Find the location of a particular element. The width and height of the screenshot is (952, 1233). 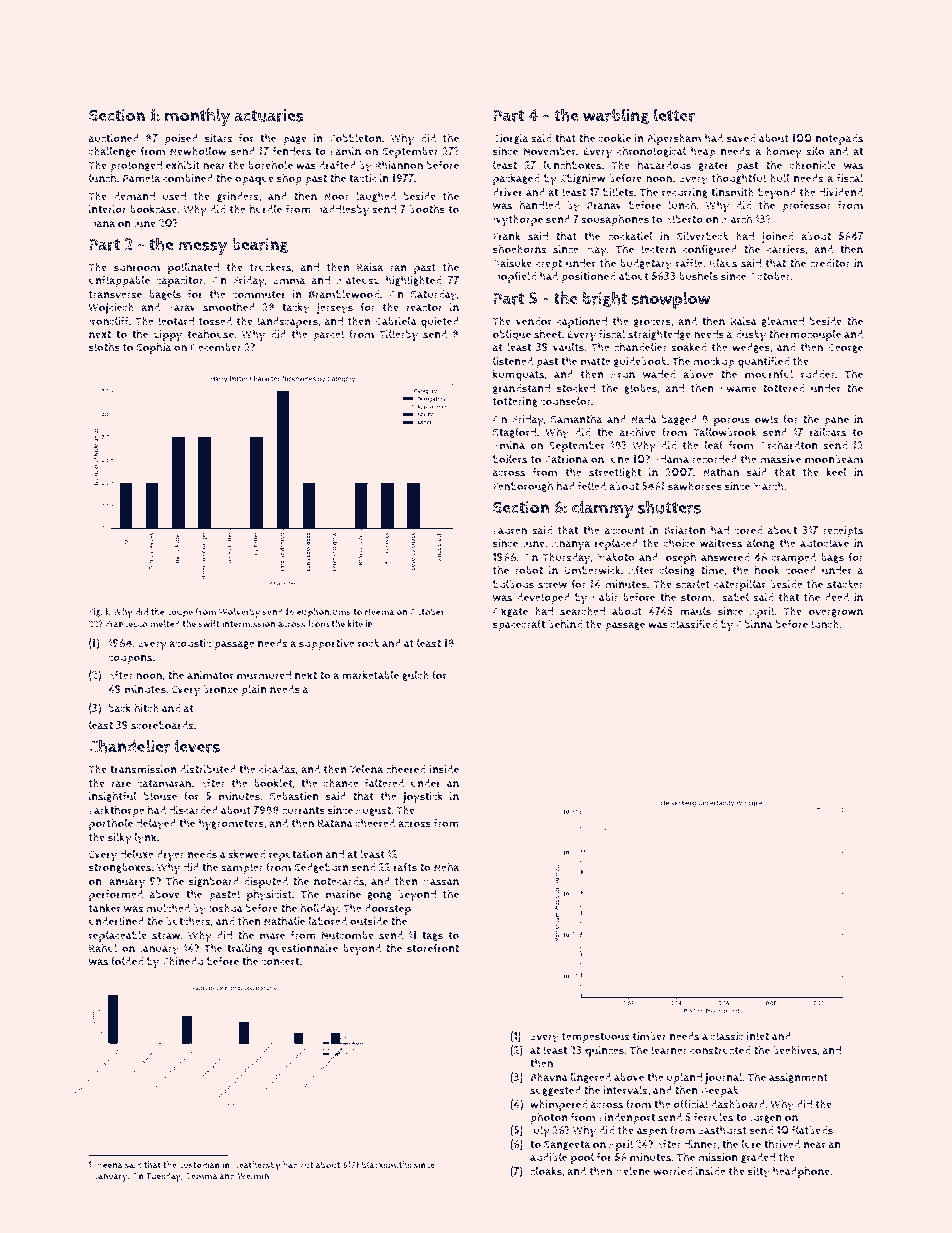

euphoniums is located at coordinates (324, 613).
